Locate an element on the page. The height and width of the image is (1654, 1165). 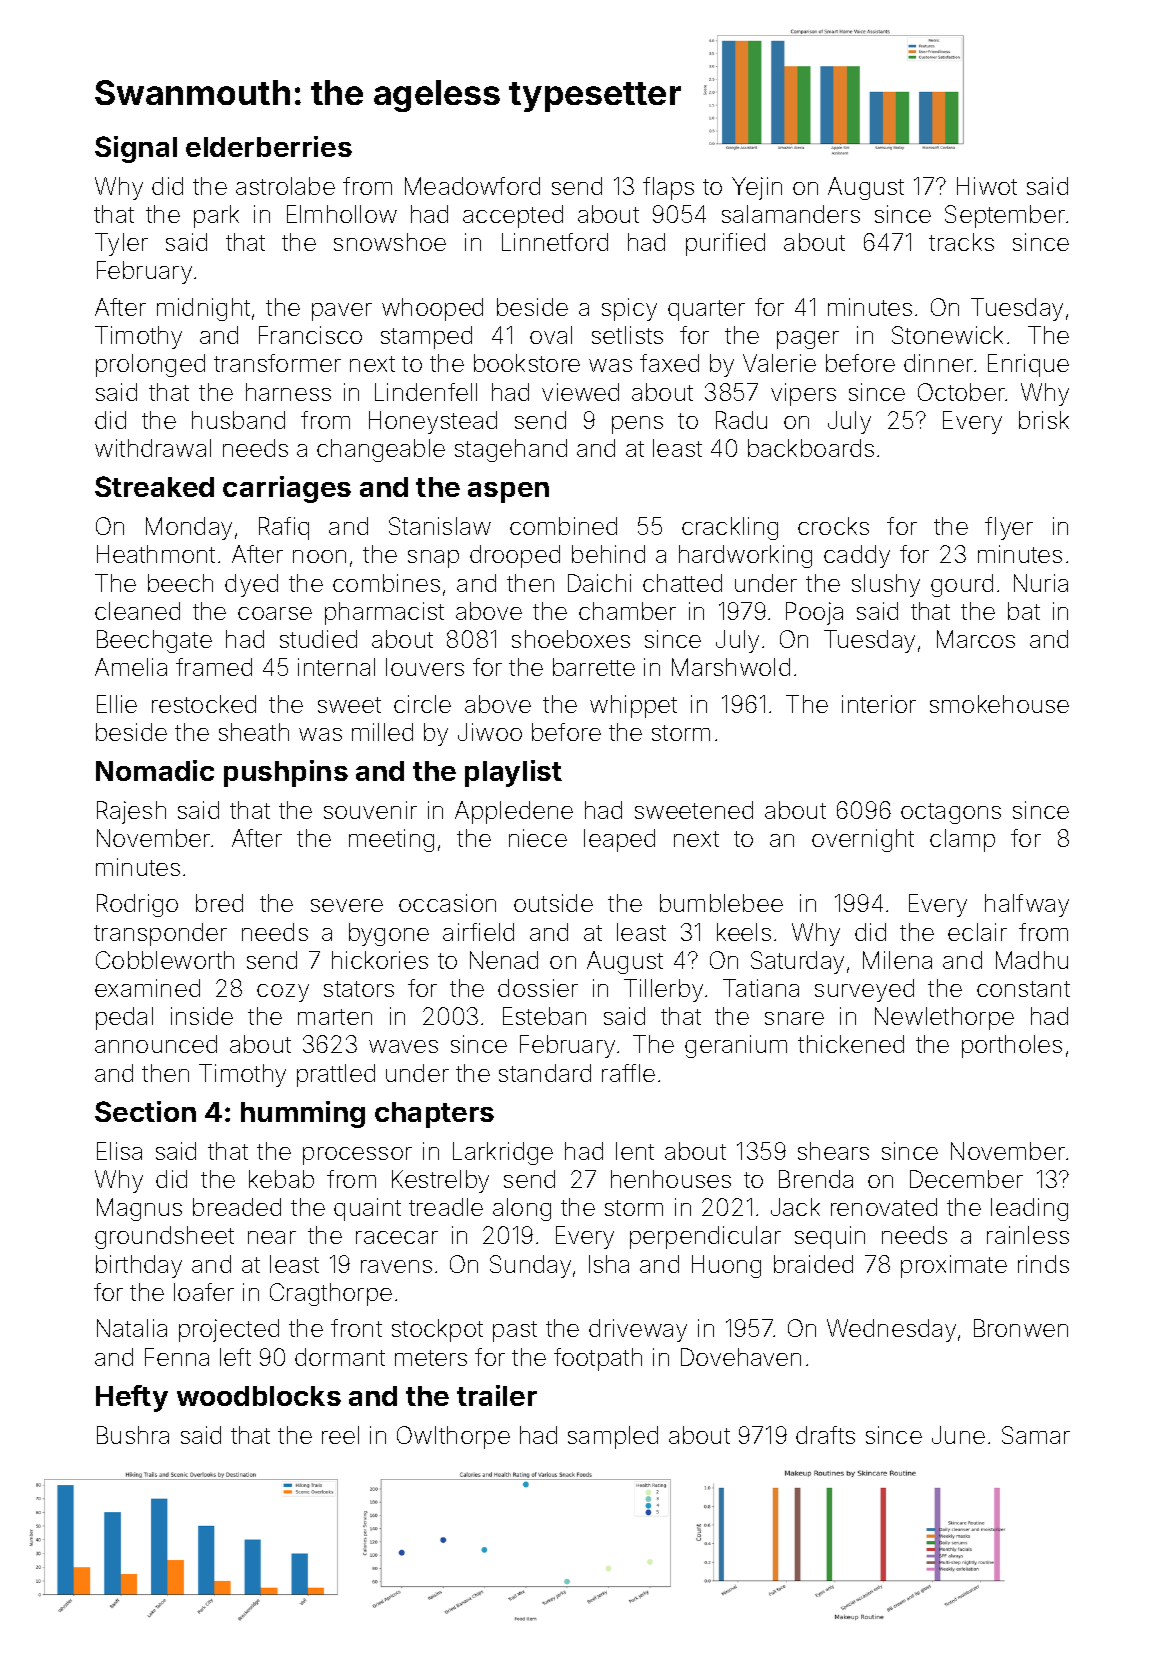
salamanders is located at coordinates (791, 214).
